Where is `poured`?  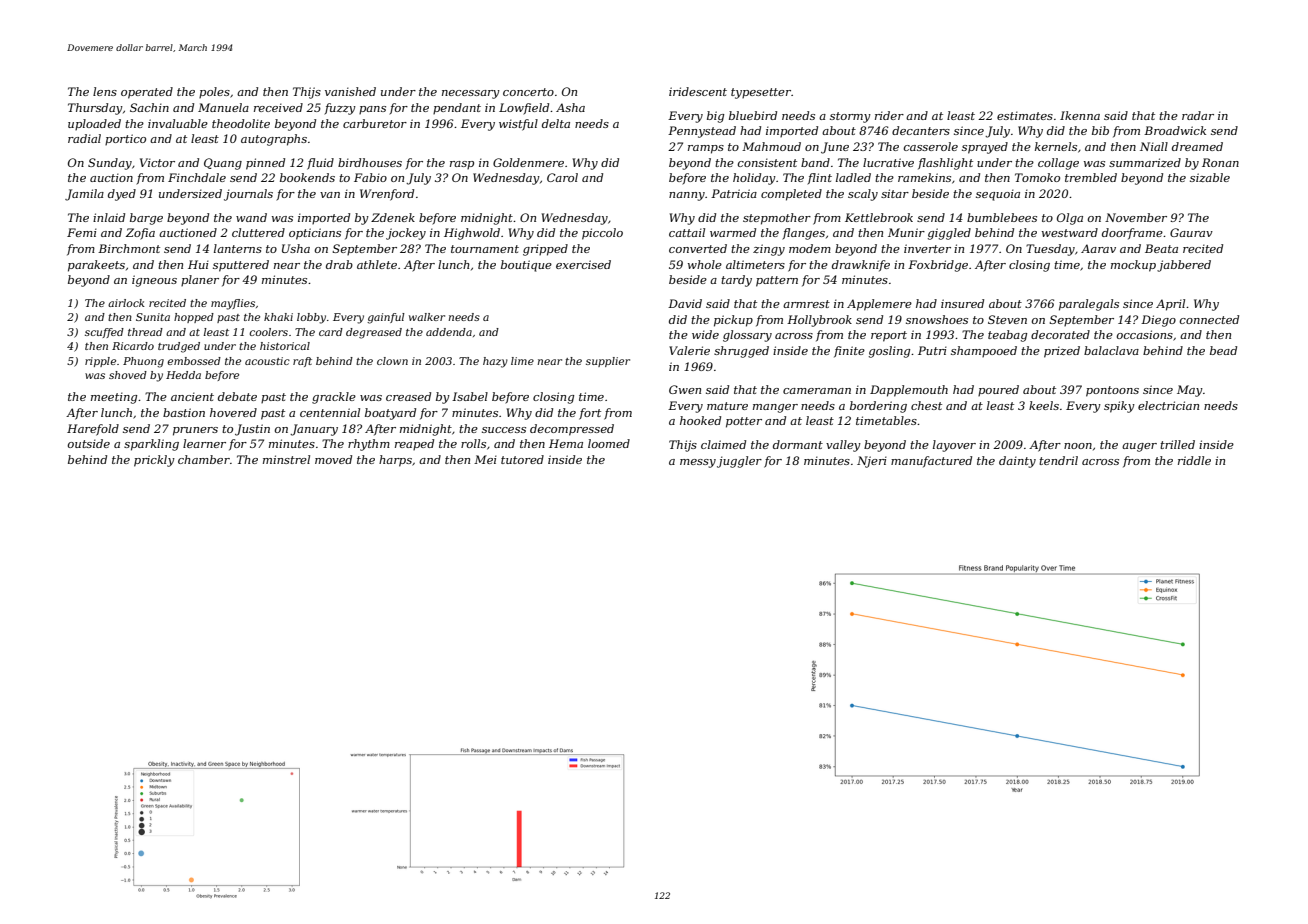
poured is located at coordinates (998, 390).
